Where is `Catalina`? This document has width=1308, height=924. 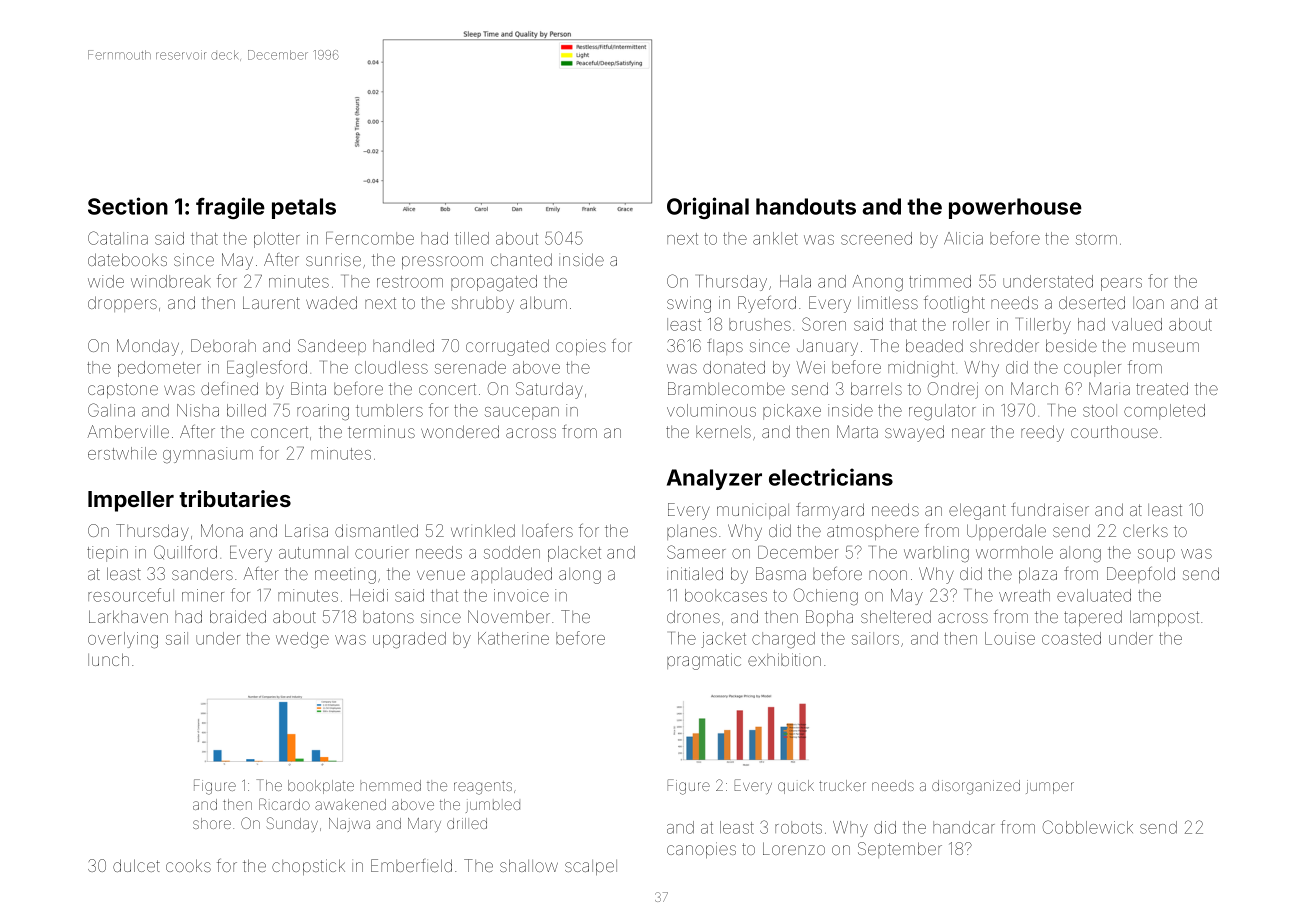 Catalina is located at coordinates (118, 238).
